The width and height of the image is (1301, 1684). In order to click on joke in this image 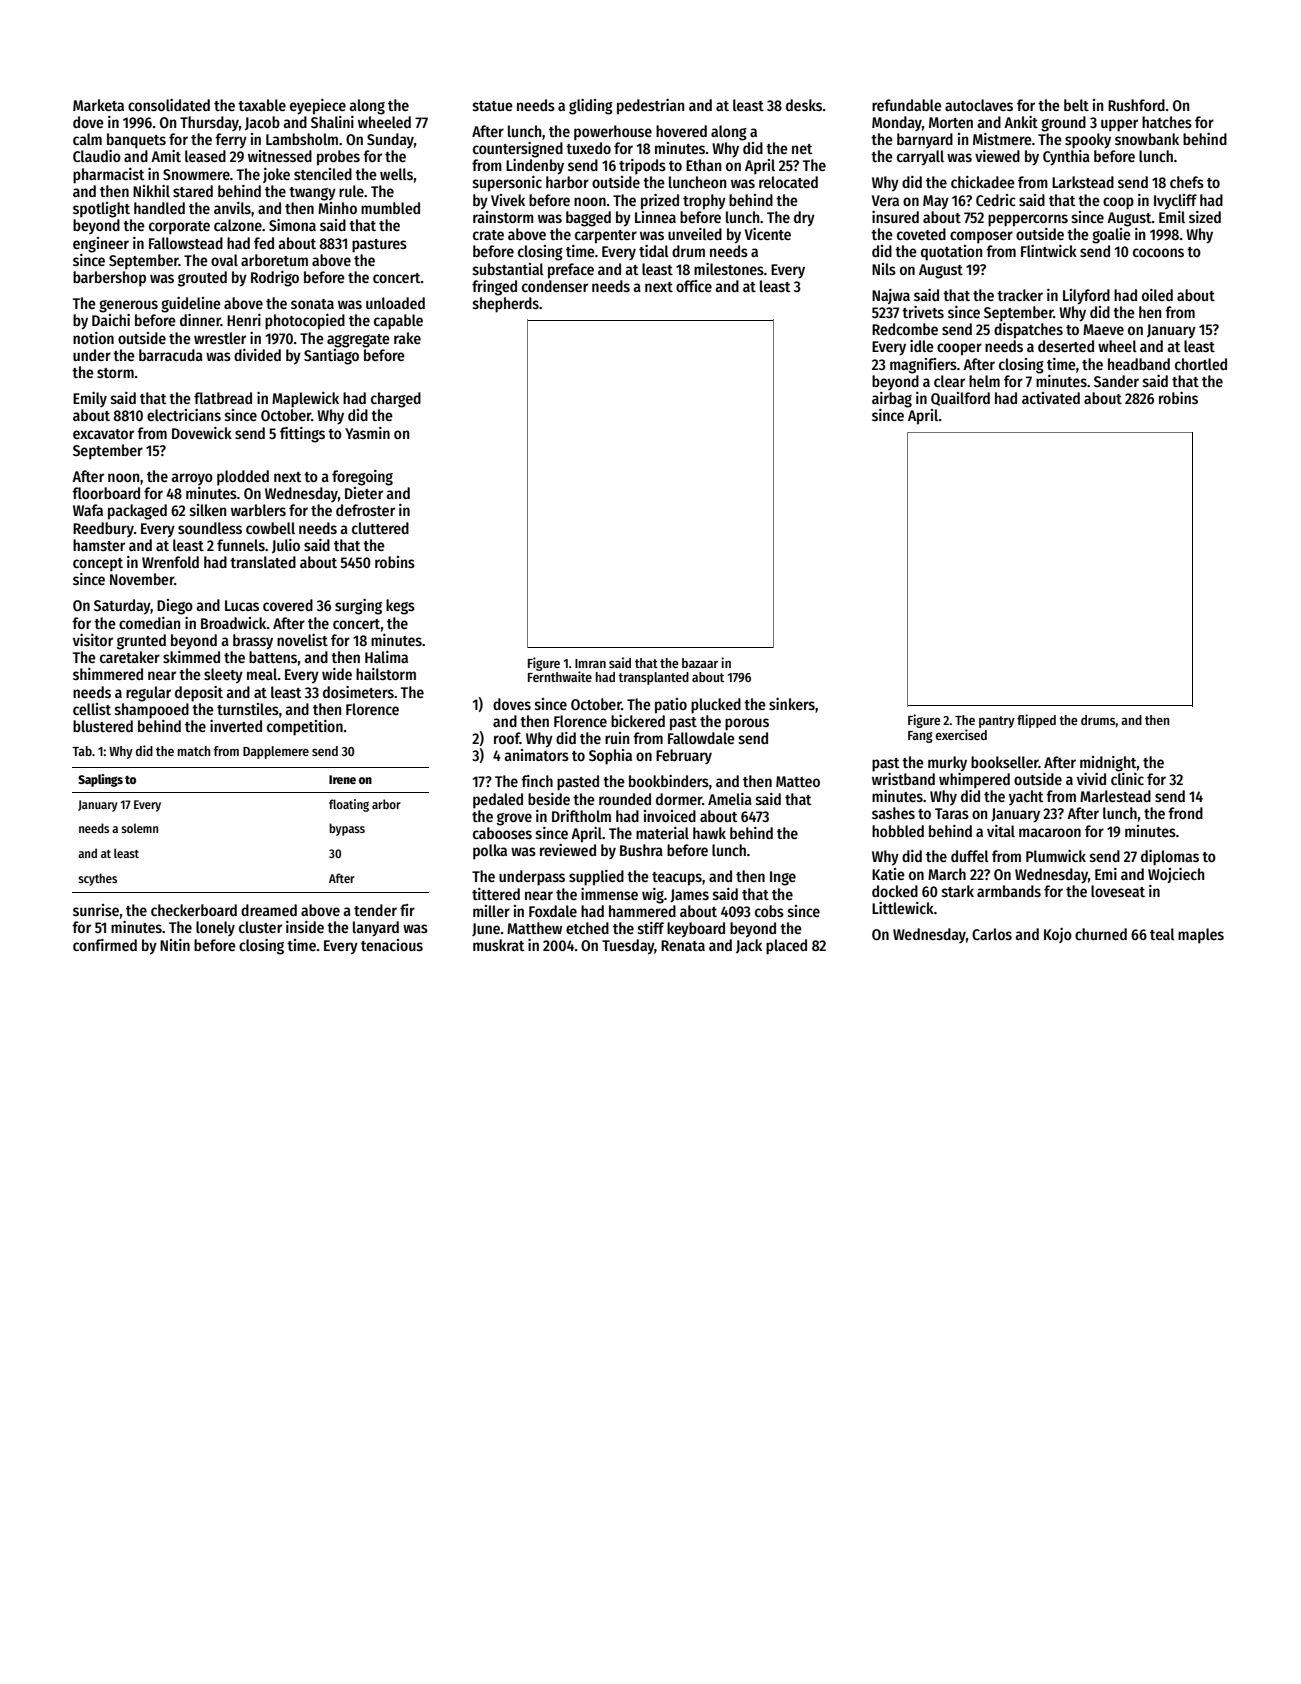, I will do `click(276, 175)`.
